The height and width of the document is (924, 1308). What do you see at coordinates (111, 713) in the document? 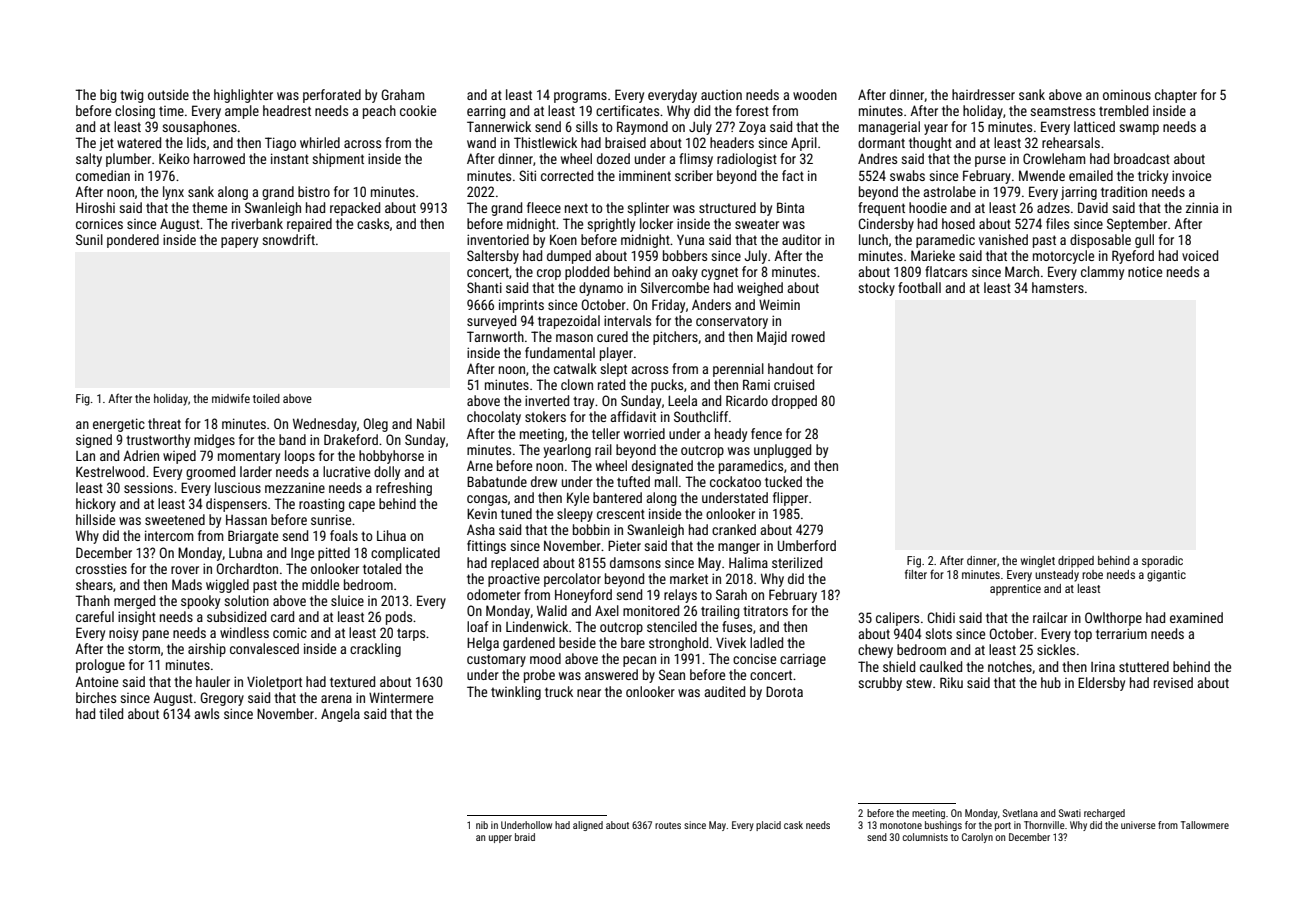
I see `tiled` at bounding box center [111, 713].
